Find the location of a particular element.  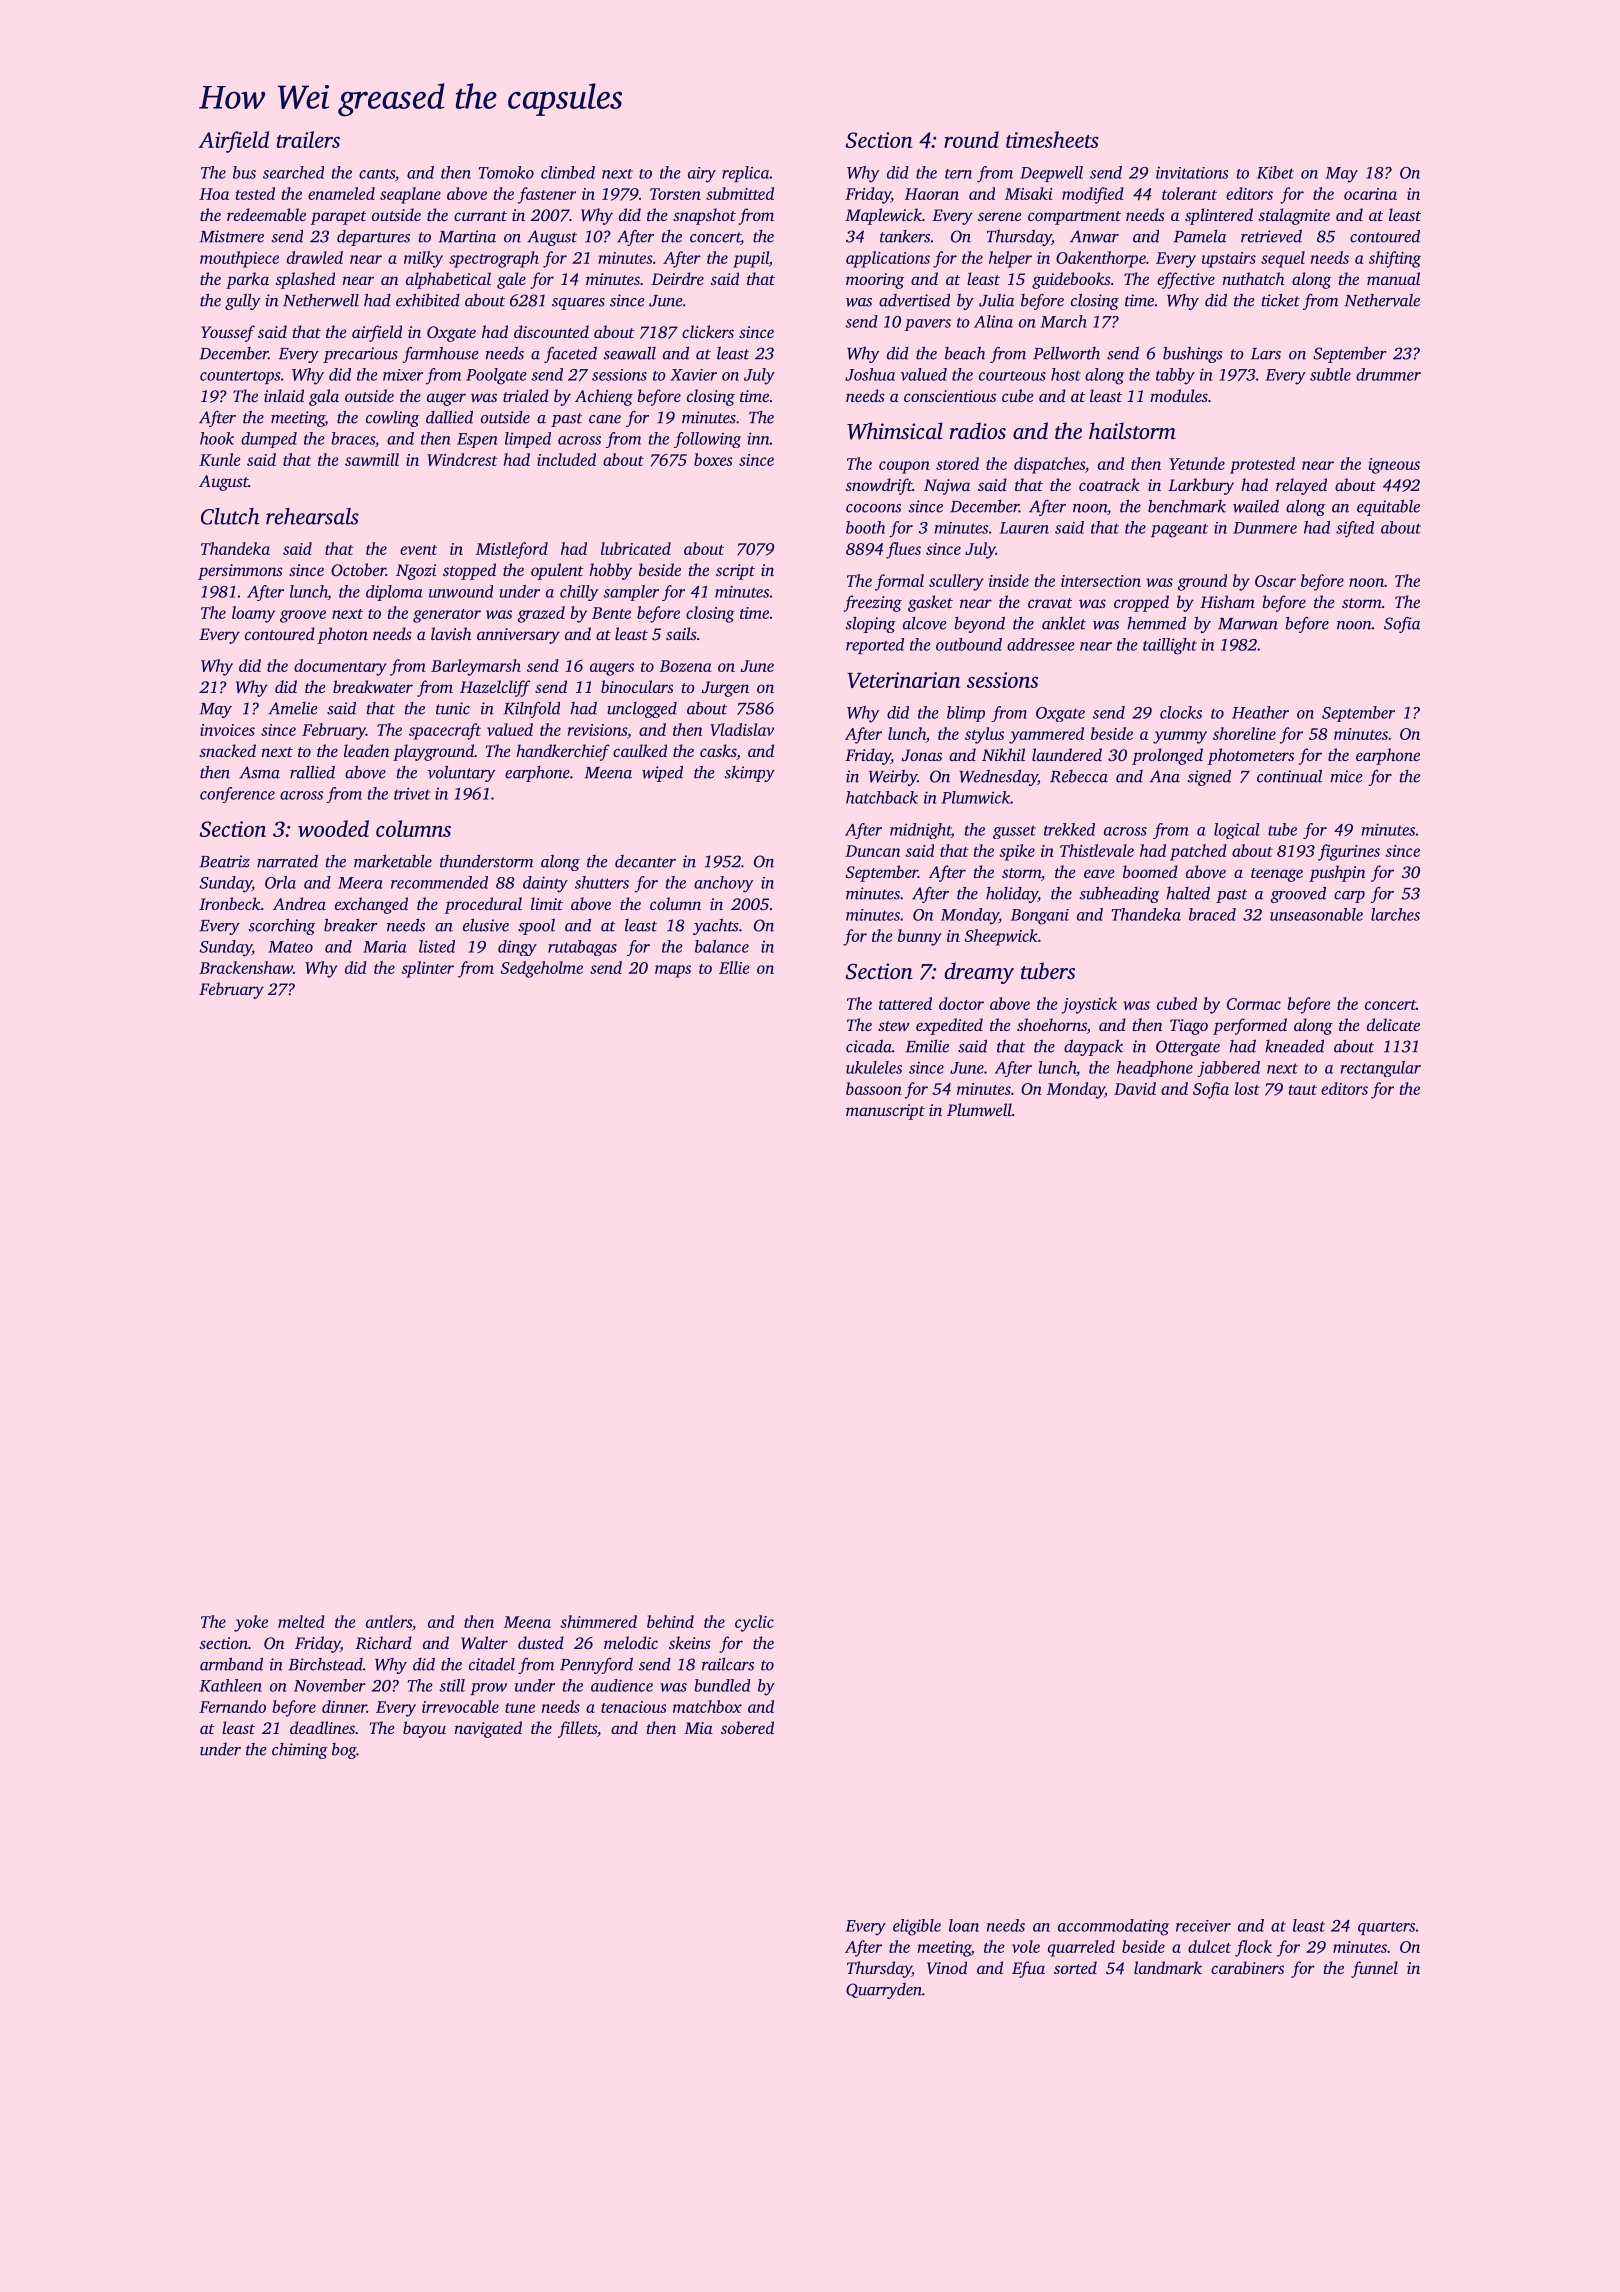

stew is located at coordinates (893, 1026).
